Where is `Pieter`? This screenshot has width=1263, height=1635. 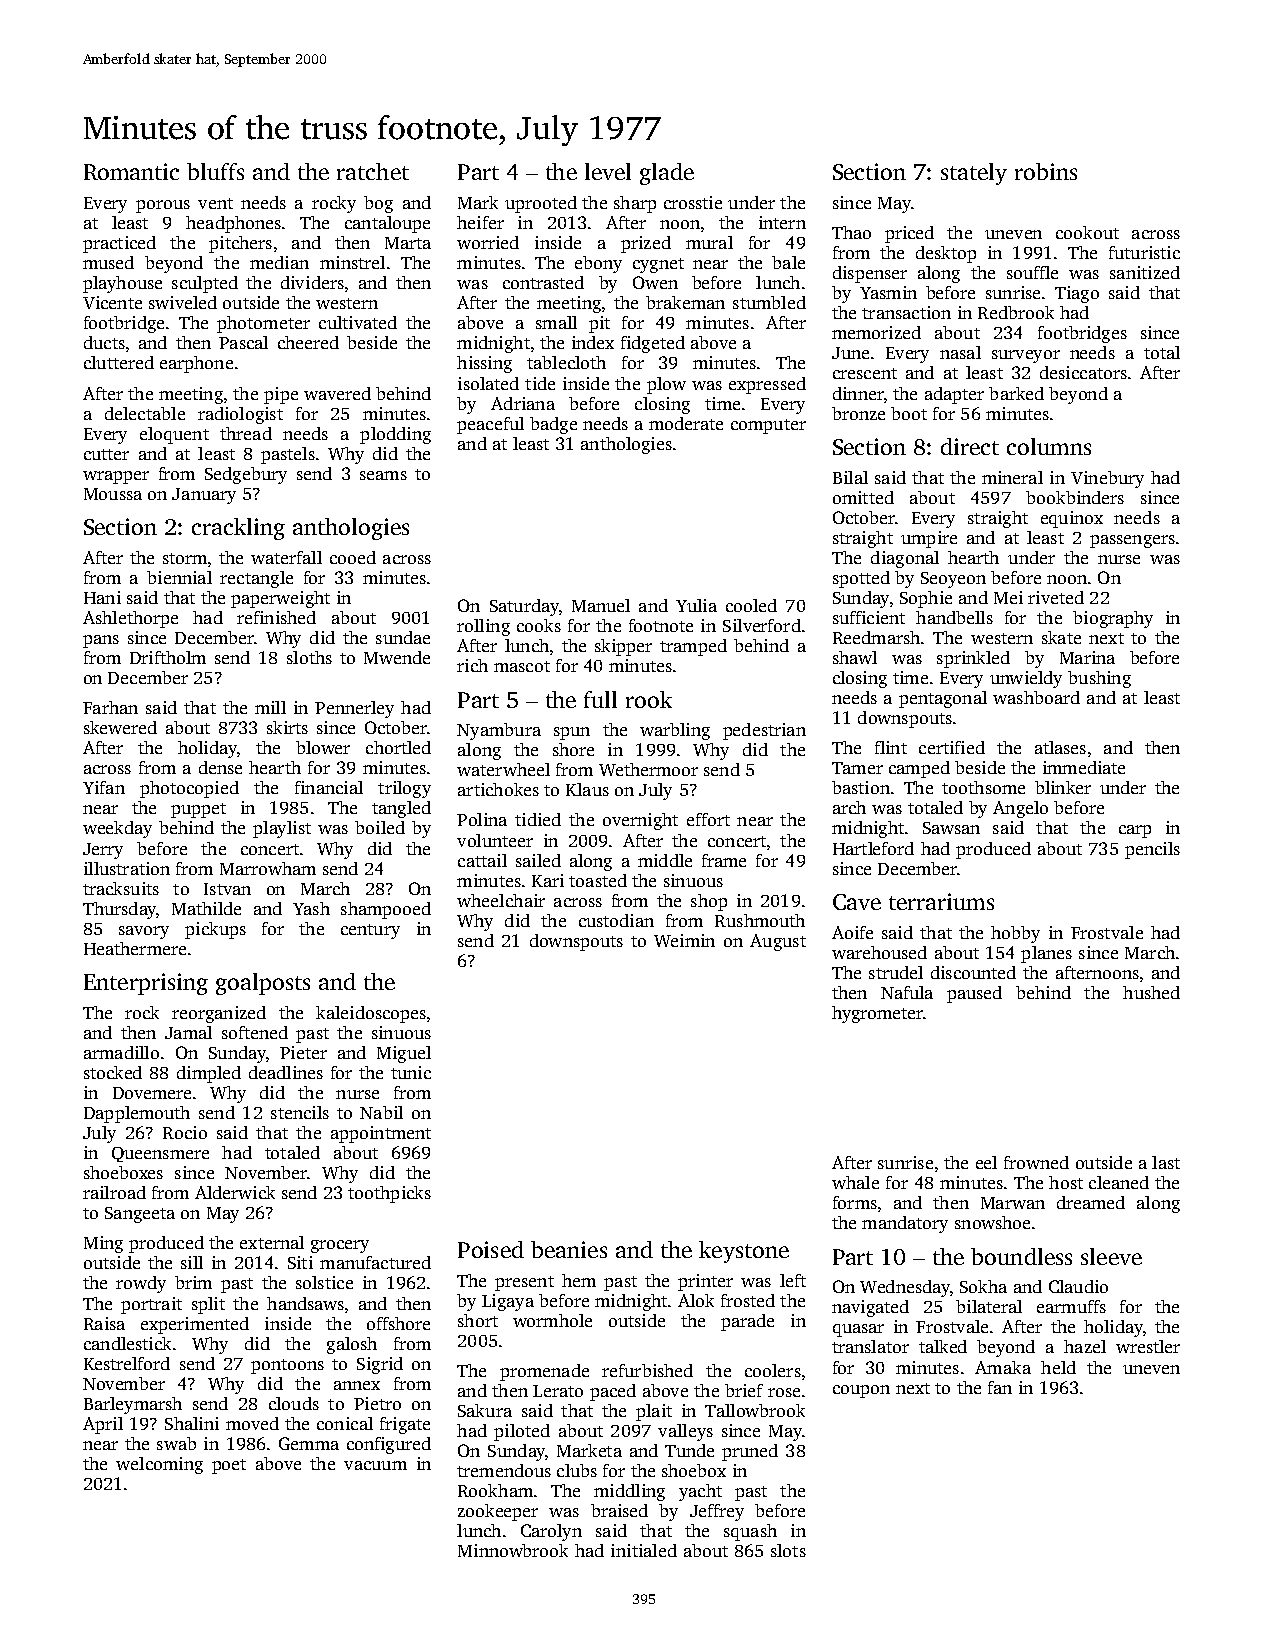 Pieter is located at coordinates (303, 1052).
